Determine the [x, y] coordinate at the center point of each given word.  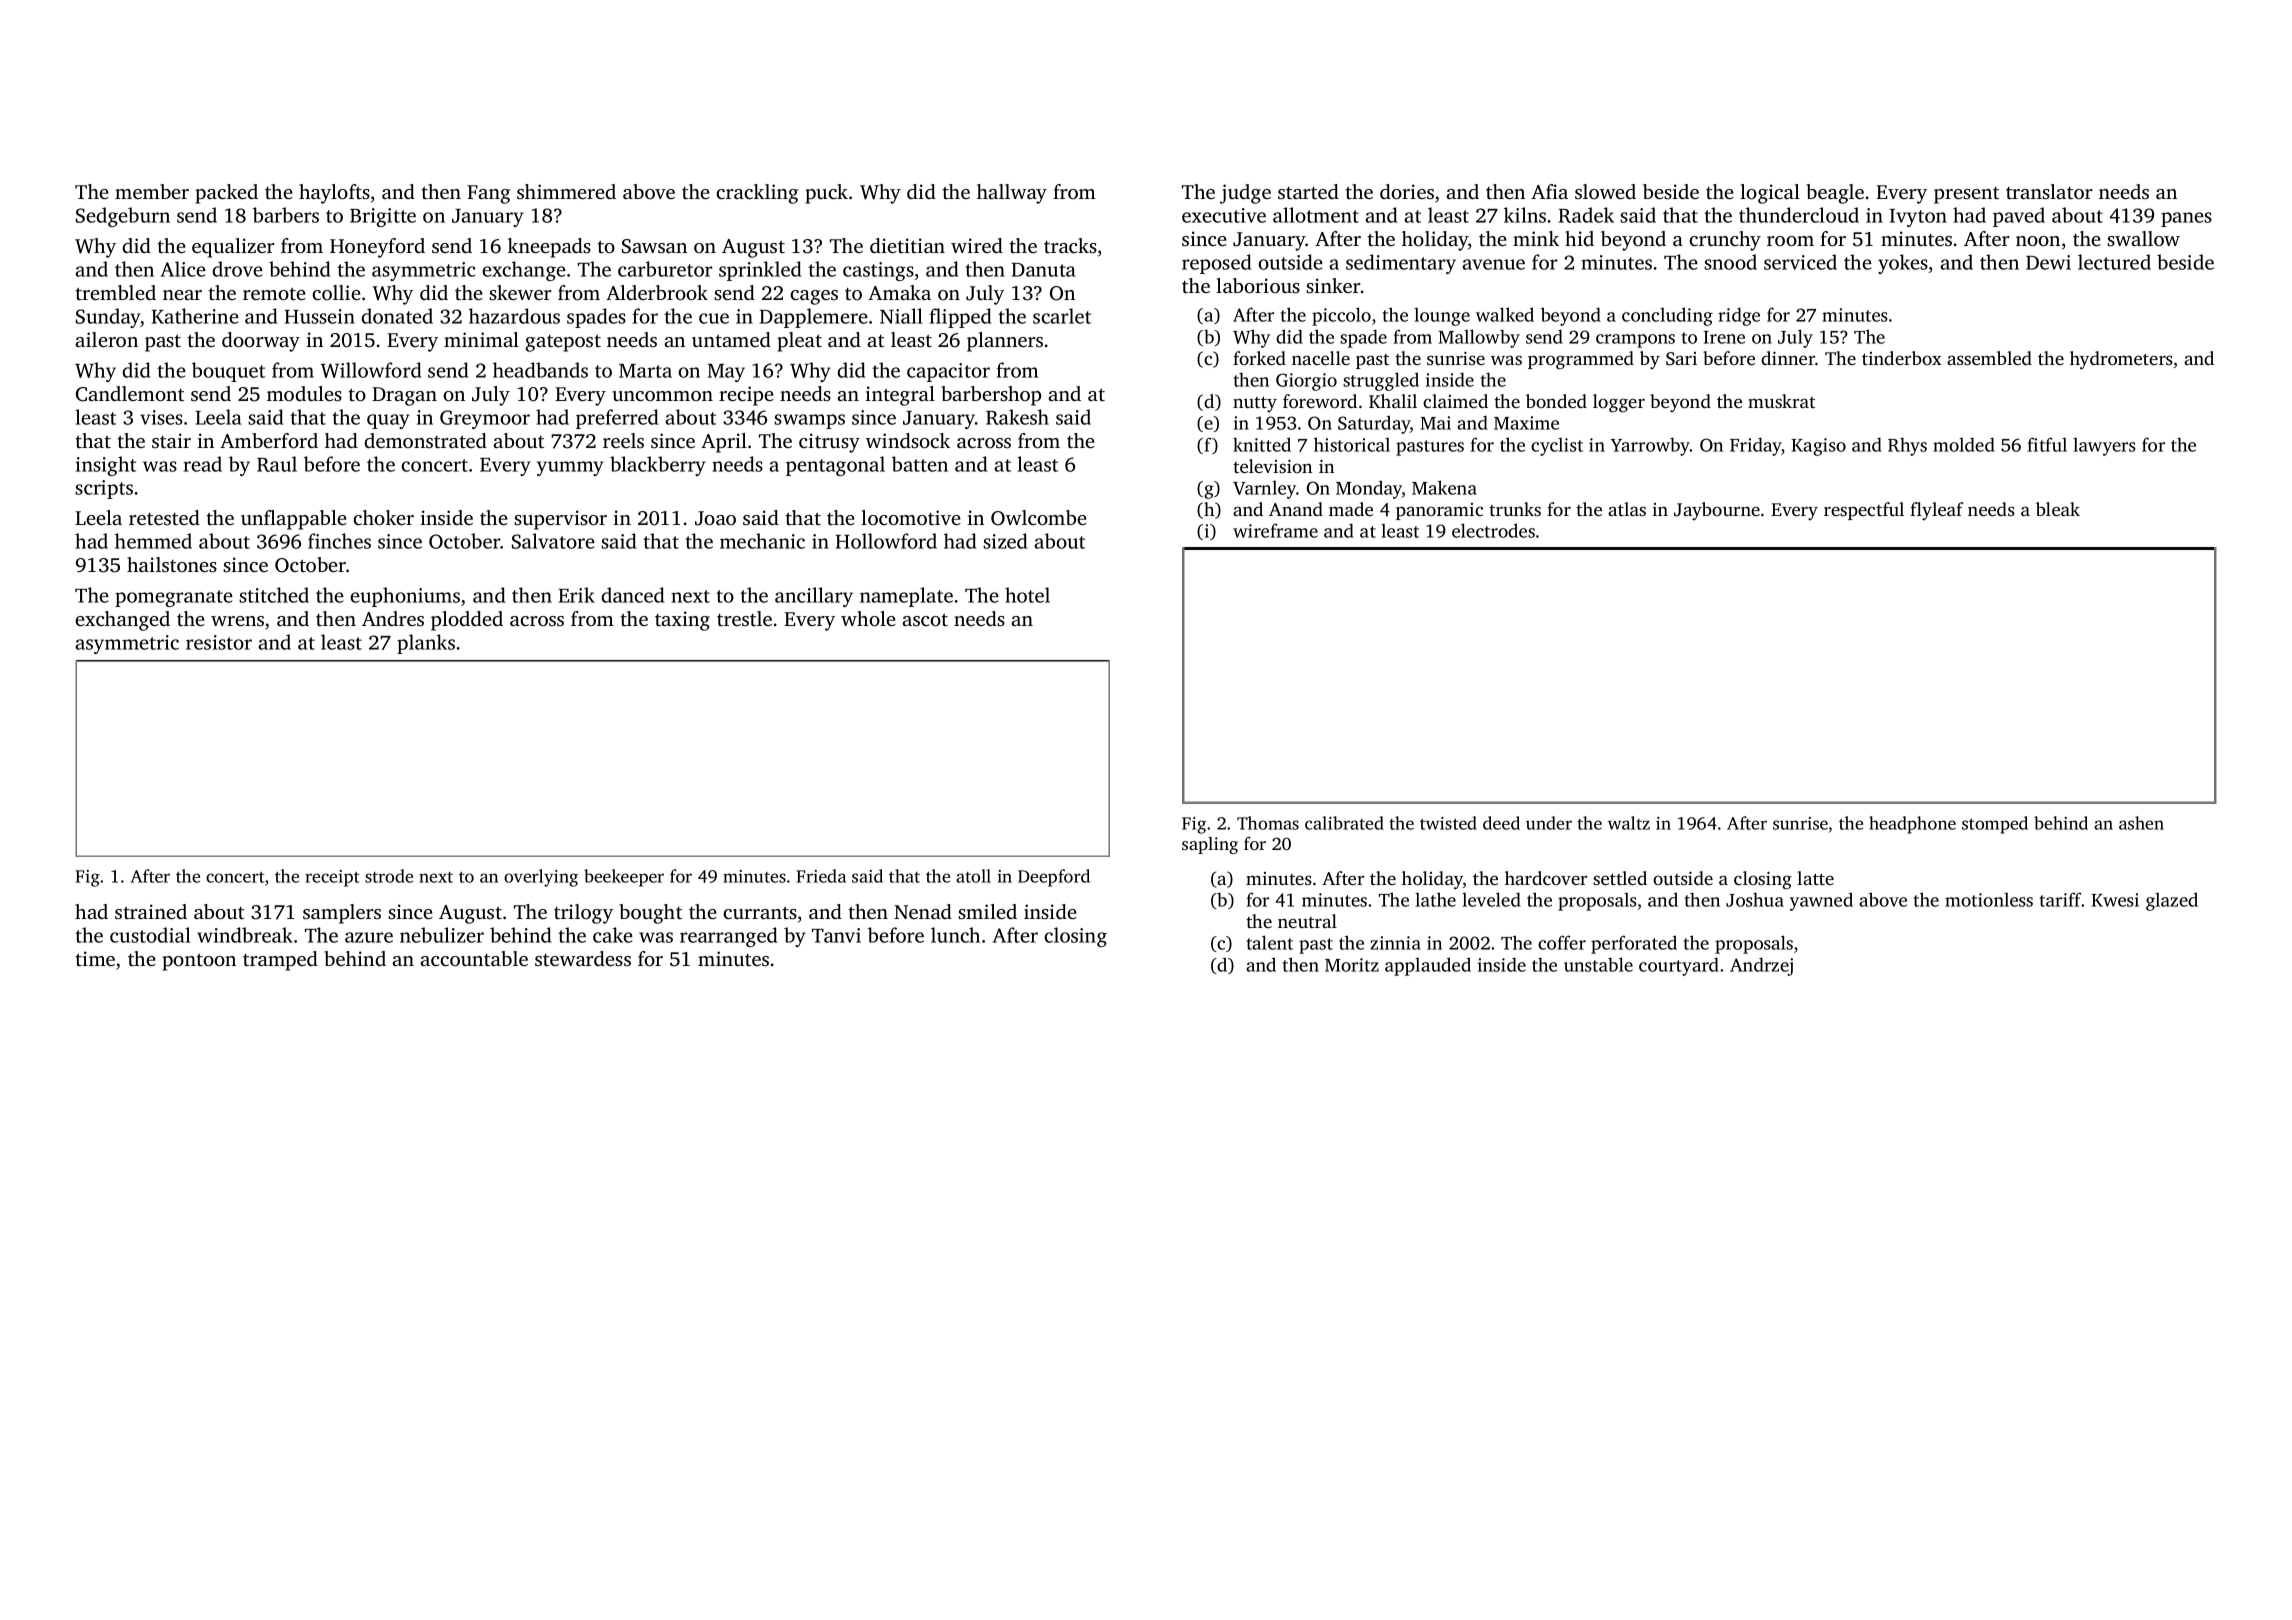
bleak [2058, 509]
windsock [908, 440]
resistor [219, 642]
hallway [1012, 194]
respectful [1864, 511]
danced [632, 595]
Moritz [1352, 965]
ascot [925, 620]
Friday [1756, 446]
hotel [1027, 595]
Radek [1586, 215]
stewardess [583, 958]
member [152, 191]
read [202, 464]
